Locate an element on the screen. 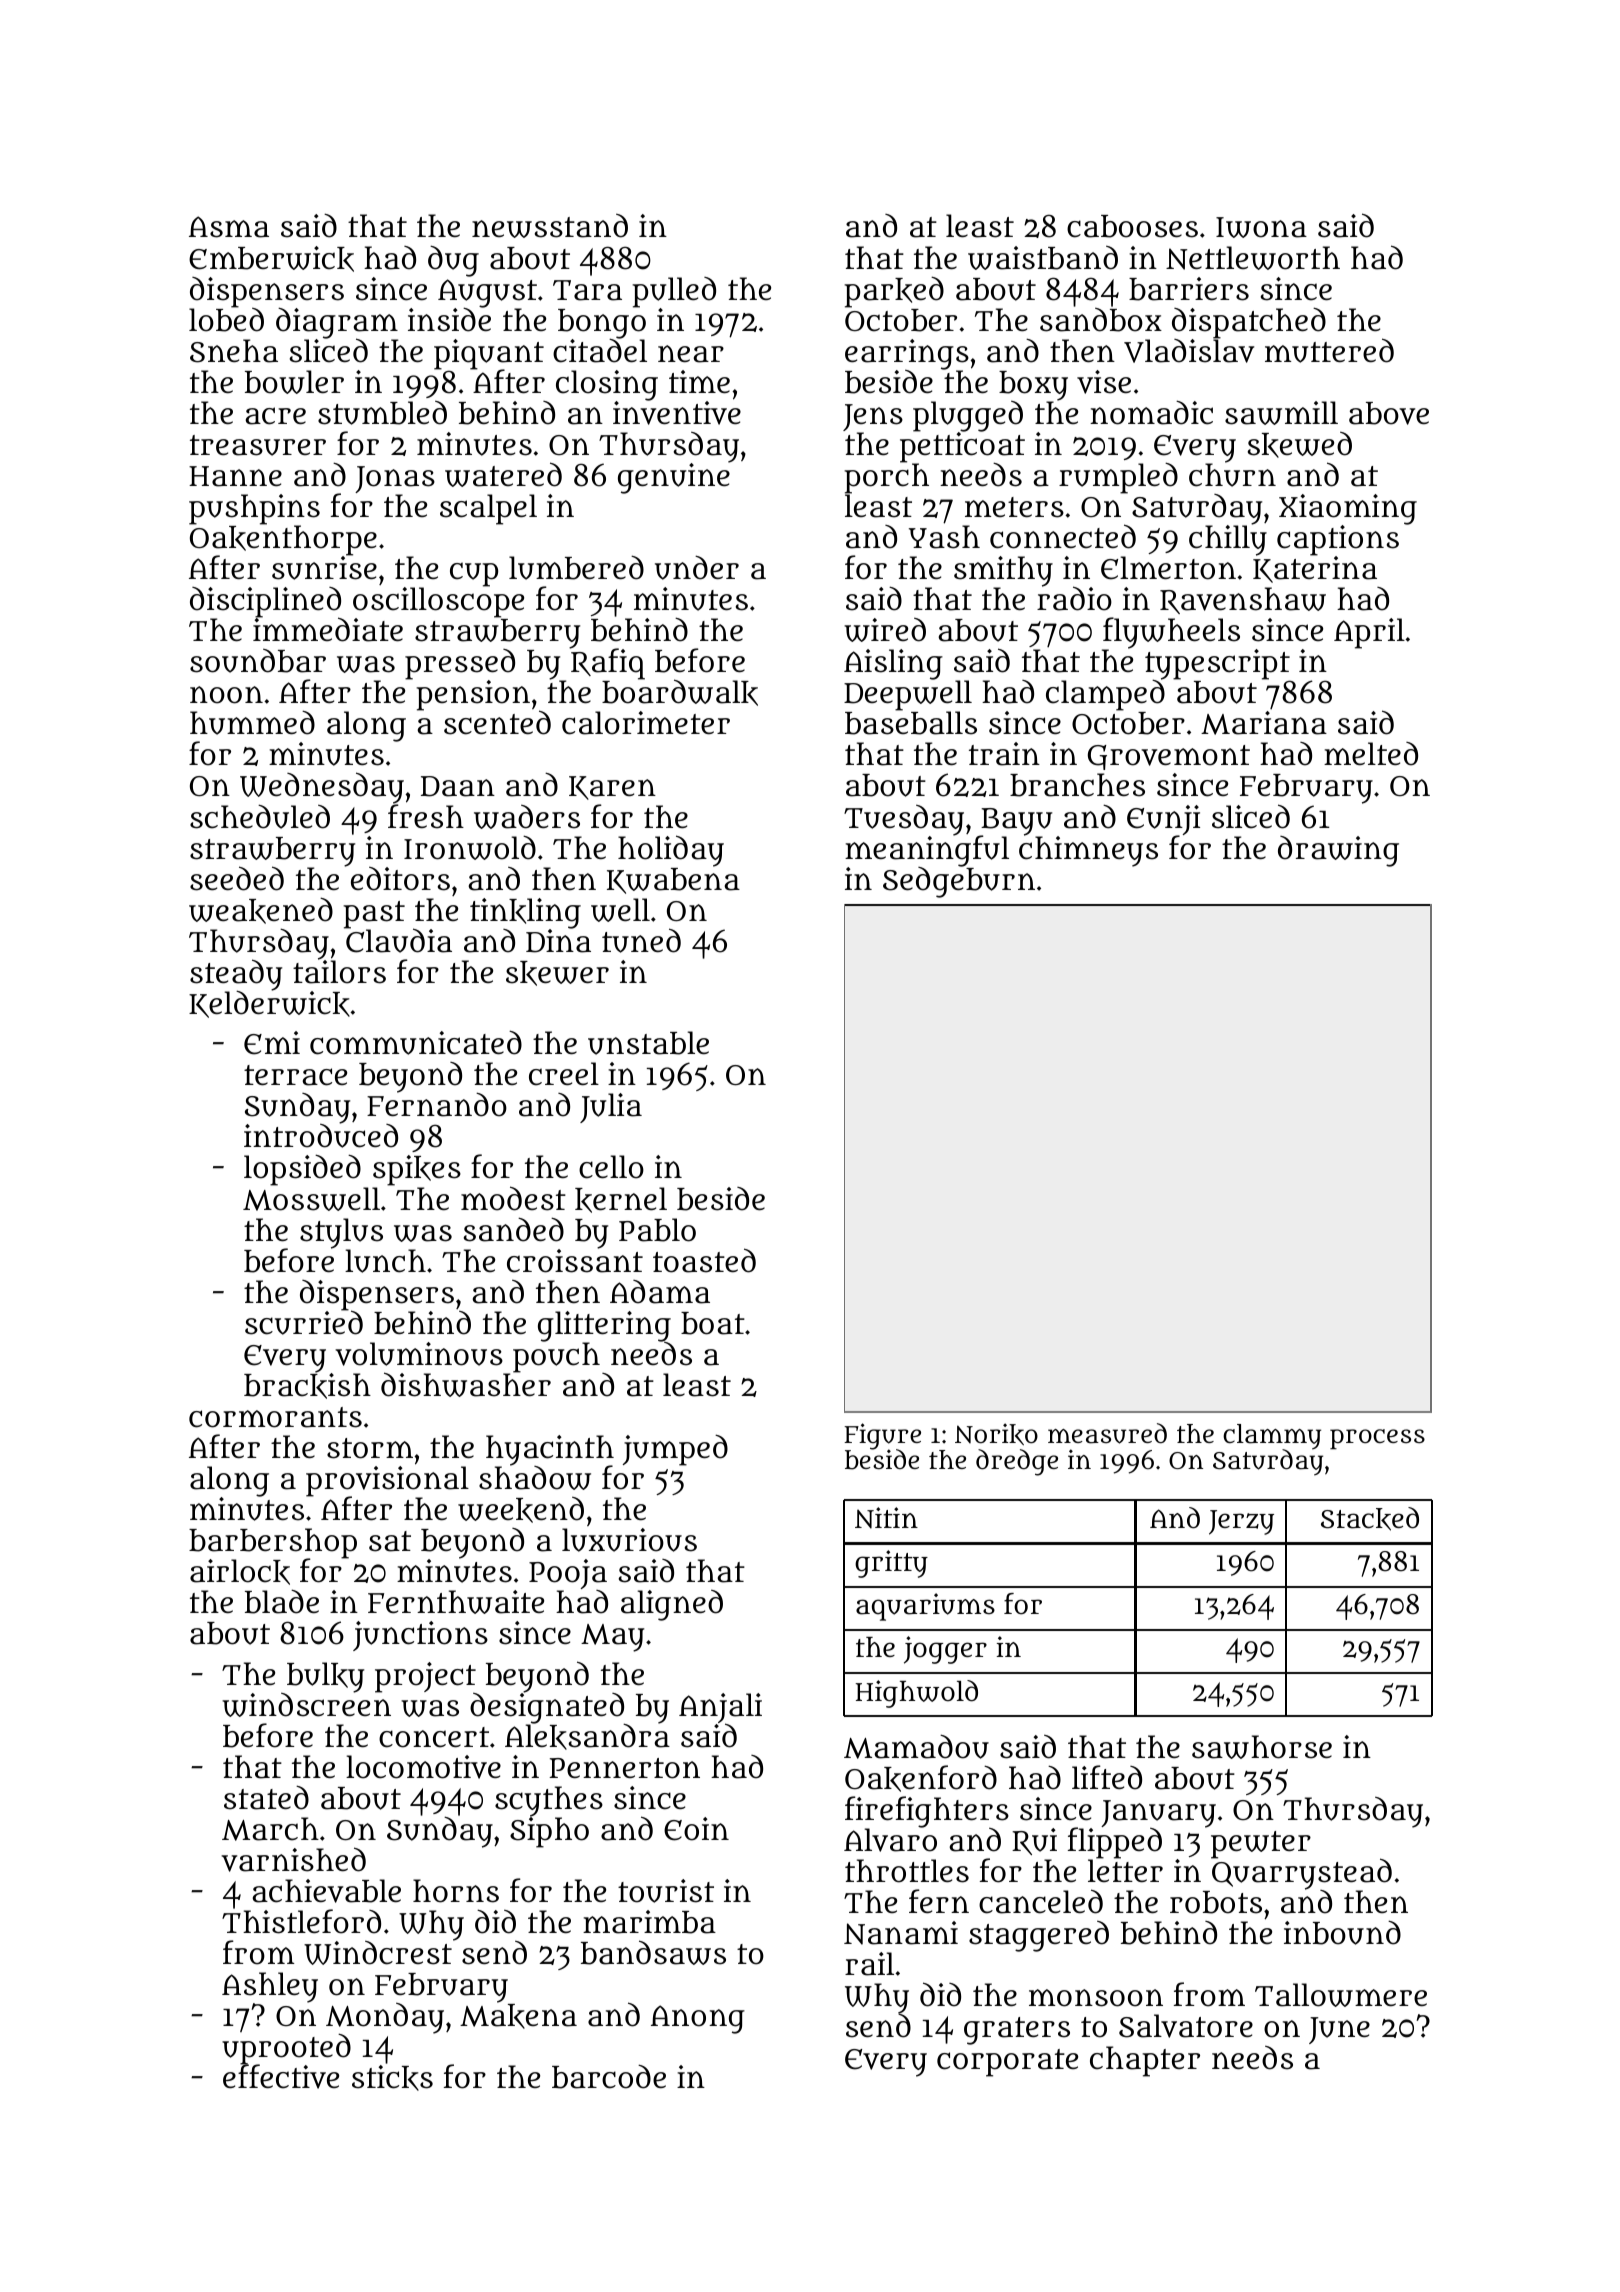 The height and width of the screenshot is (2292, 1620). nomadic is located at coordinates (1151, 413).
